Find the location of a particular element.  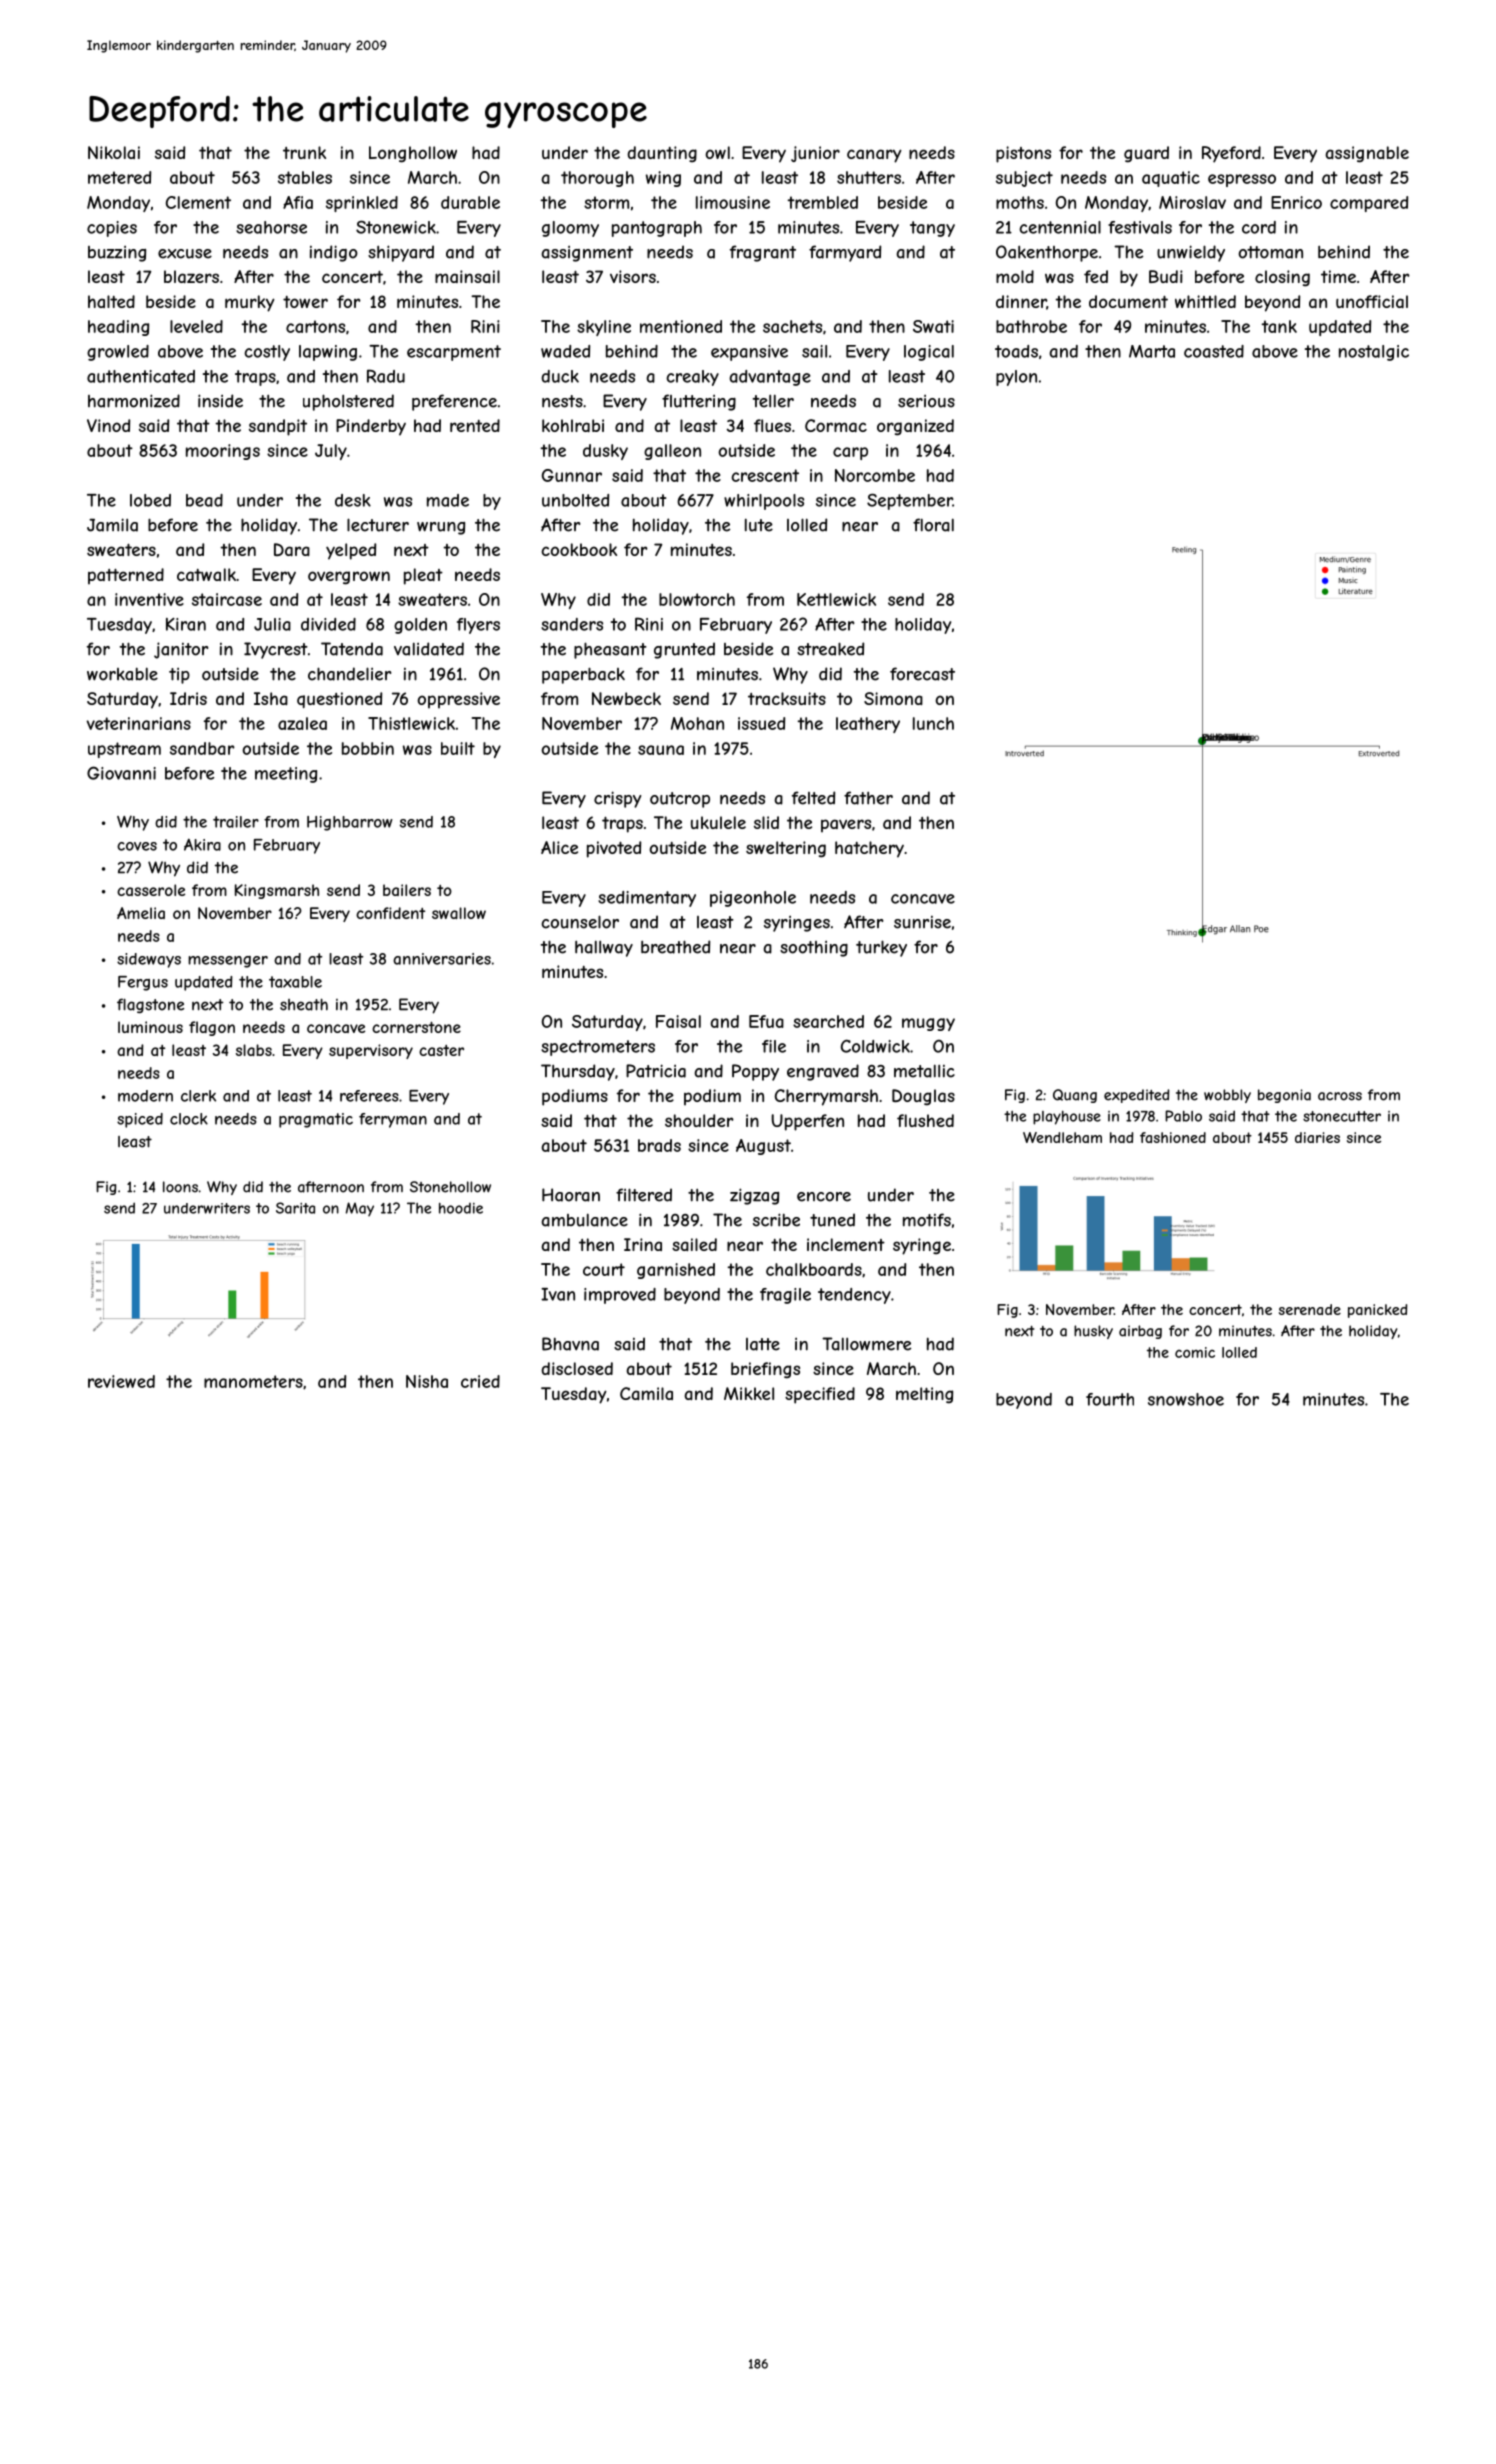

clerk is located at coordinates (198, 1096).
